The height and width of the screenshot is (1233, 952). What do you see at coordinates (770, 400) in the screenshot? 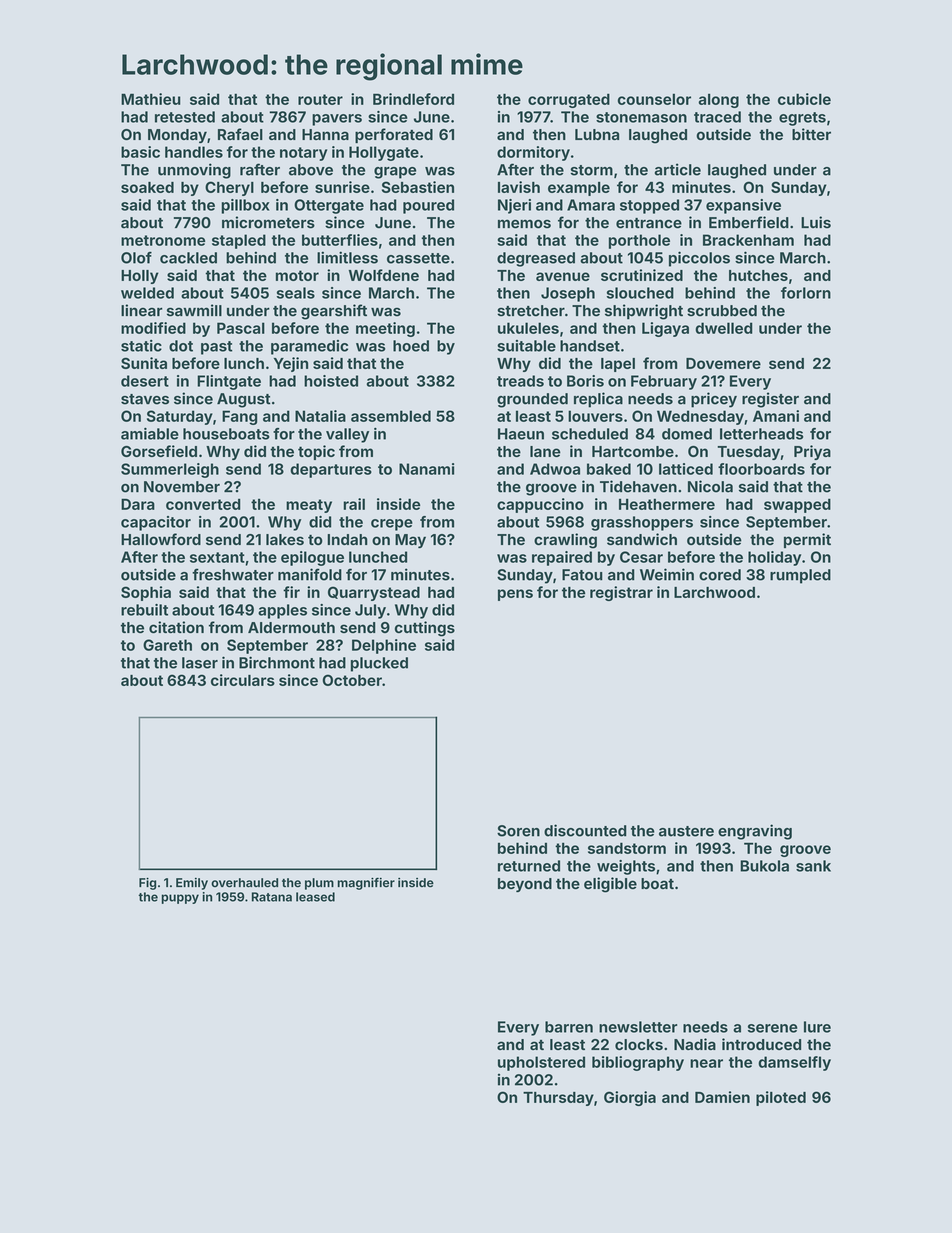
I see `register` at bounding box center [770, 400].
